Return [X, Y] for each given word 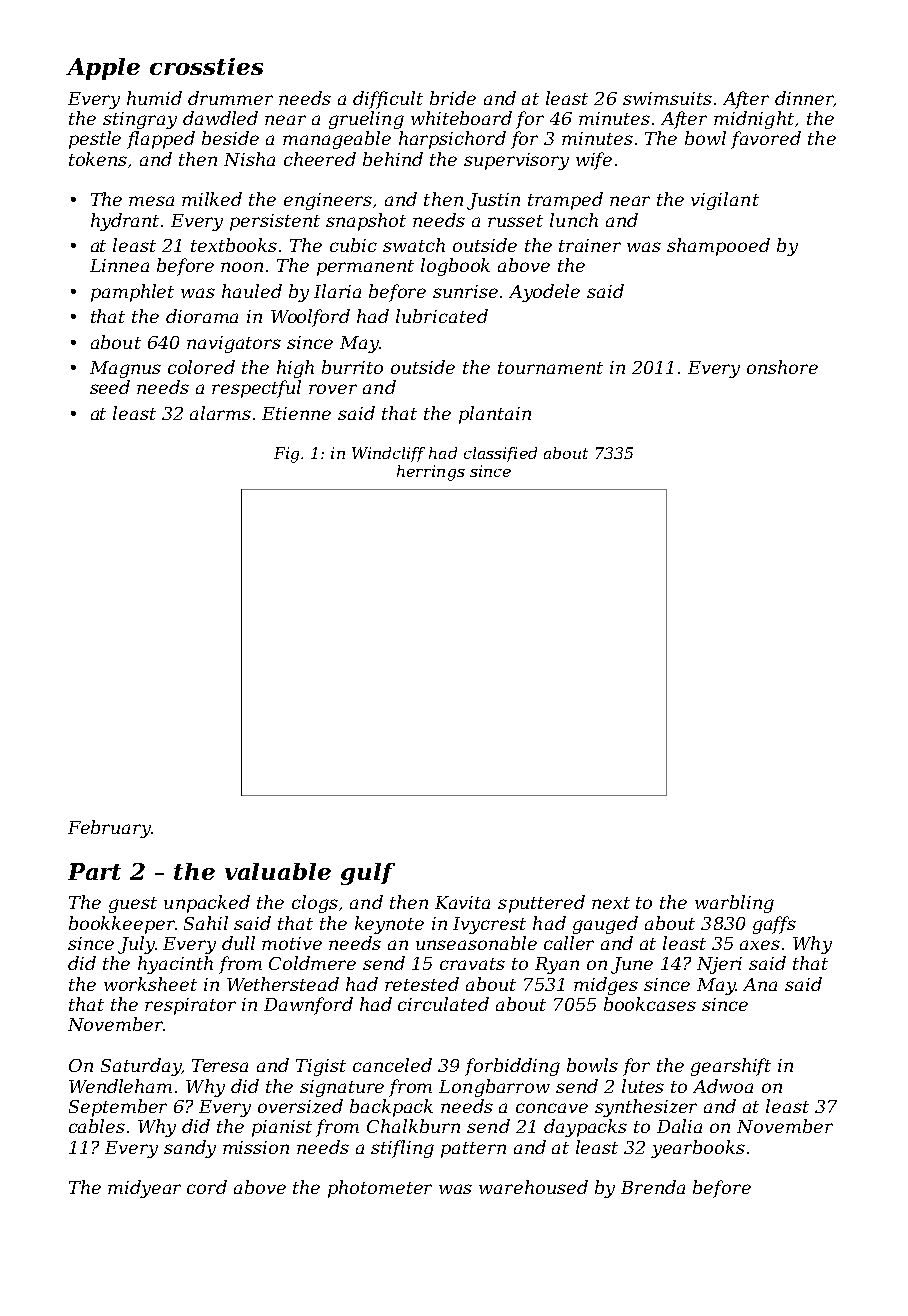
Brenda [653, 1187]
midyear [144, 1189]
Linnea [119, 265]
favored [766, 140]
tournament [550, 368]
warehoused [533, 1187]
